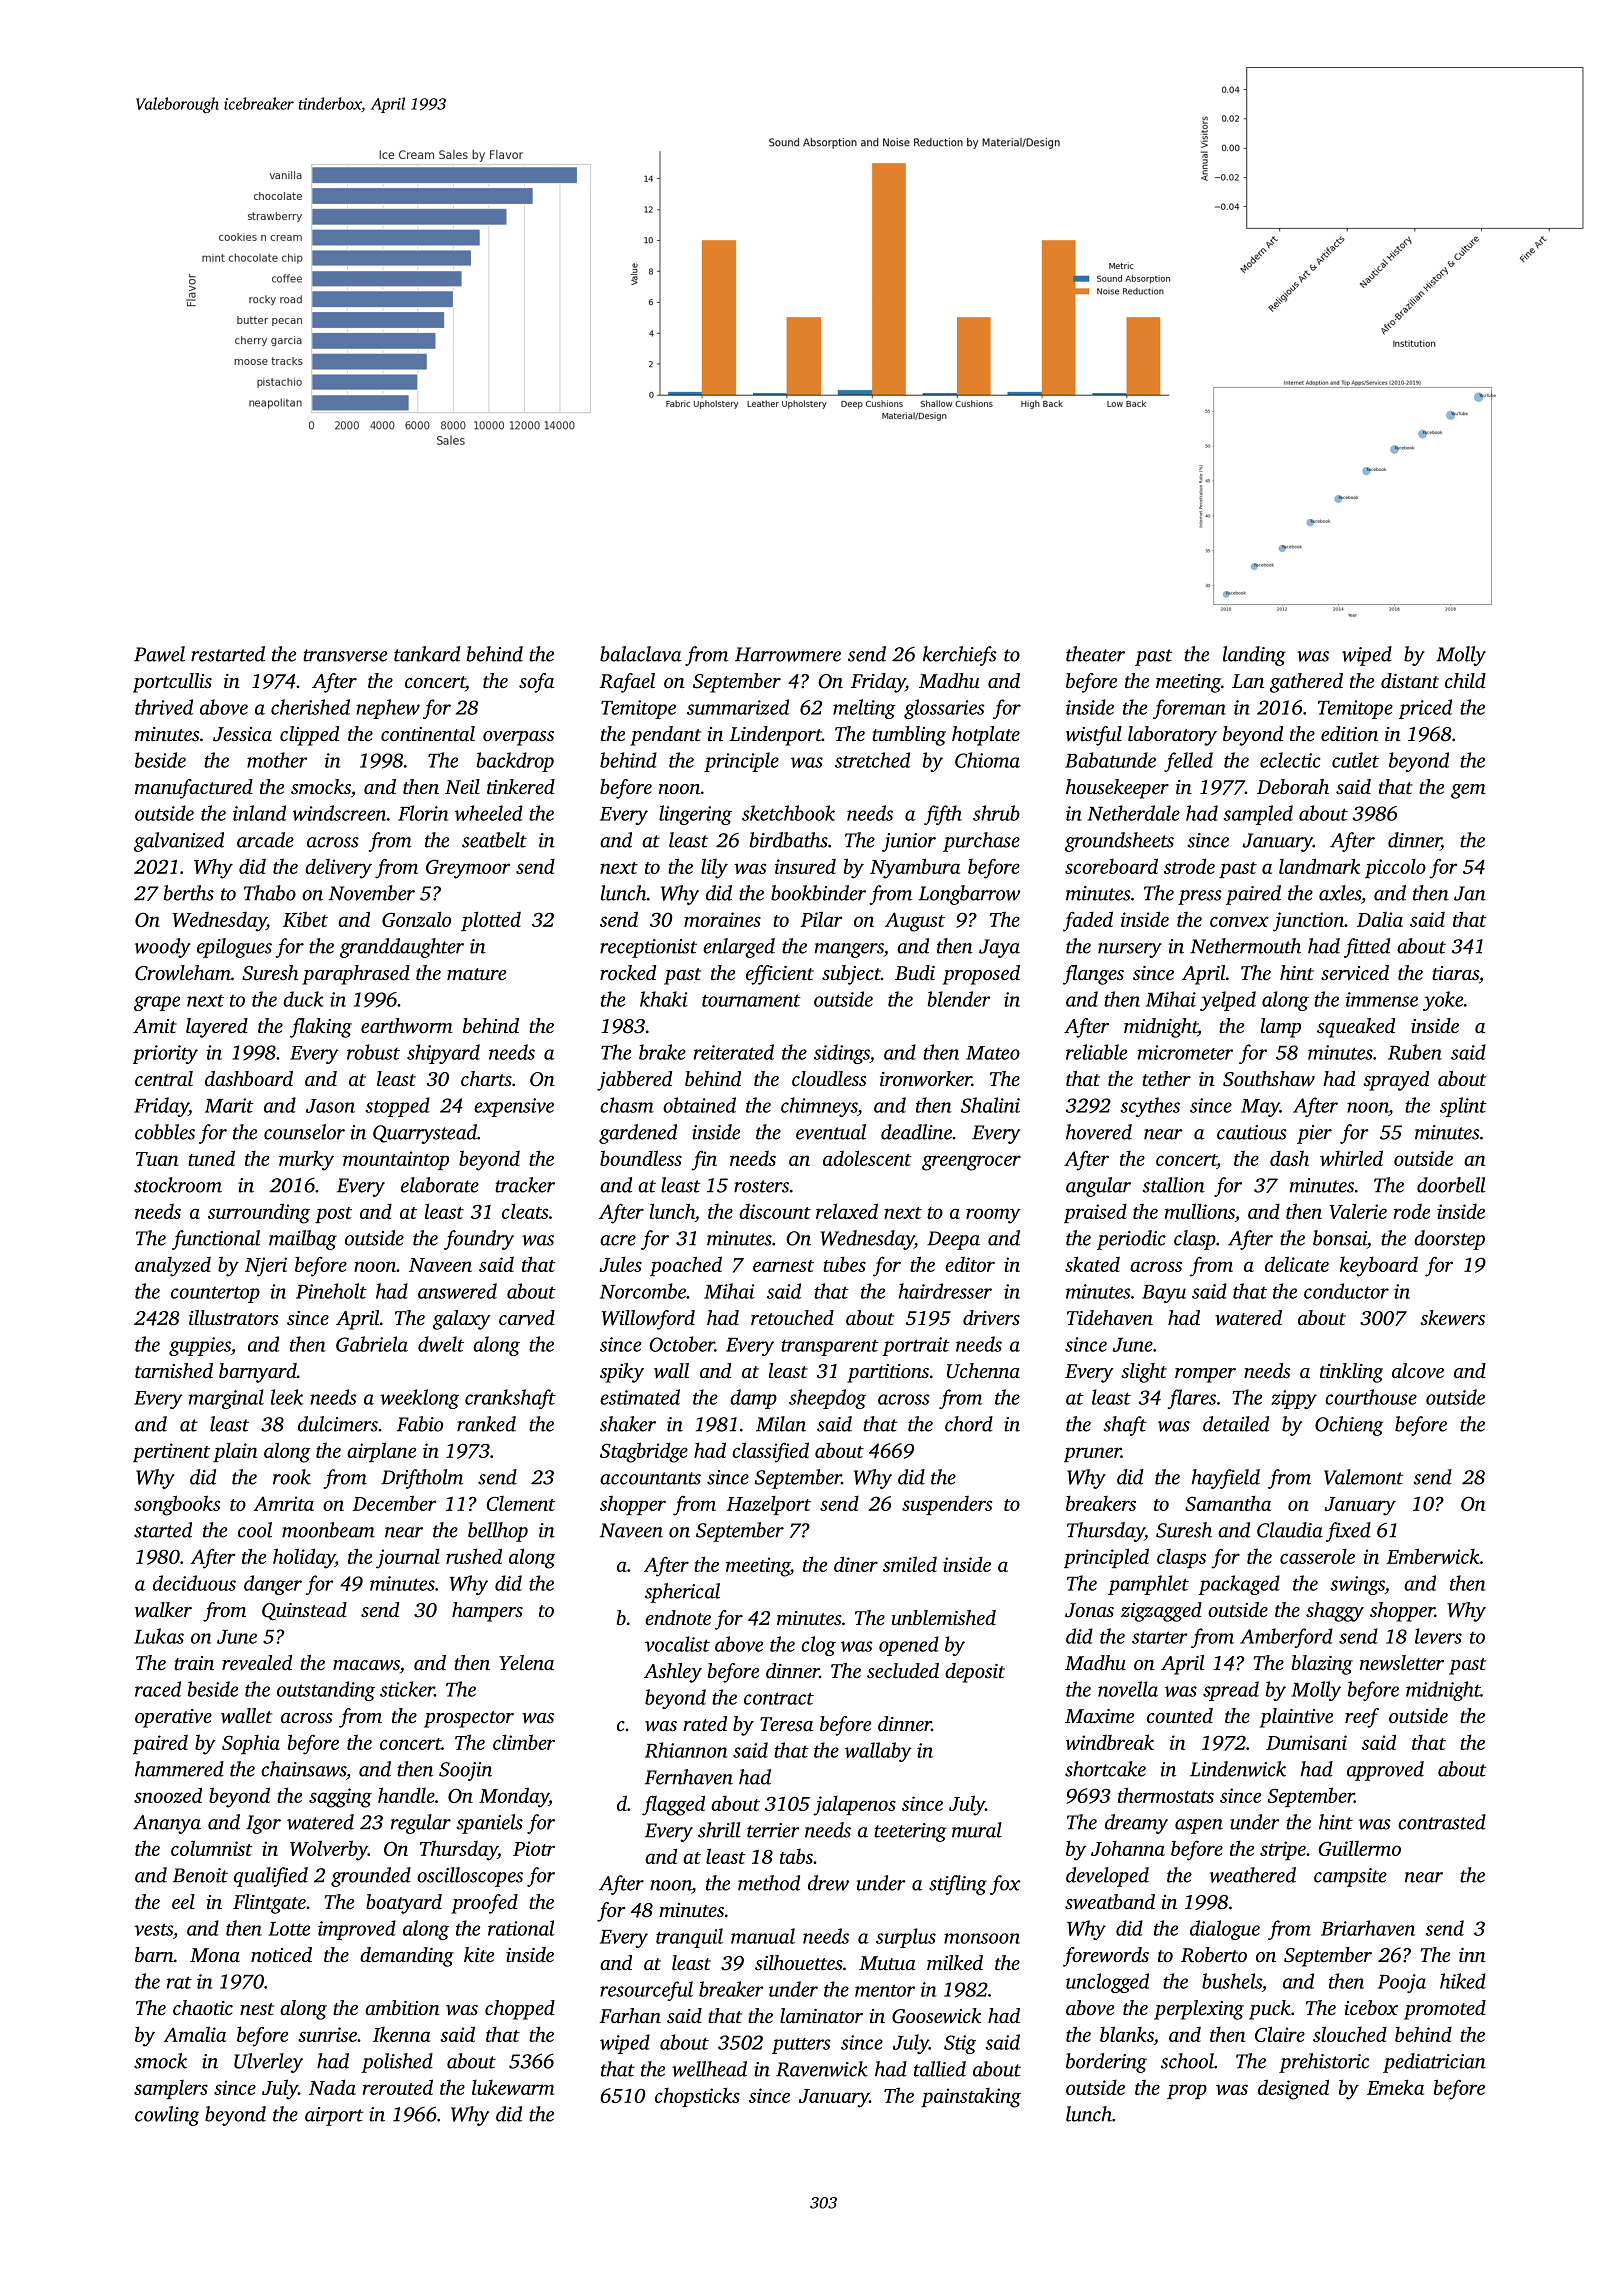 The image size is (1620, 2292). What do you see at coordinates (1294, 1399) in the screenshot?
I see `zippy` at bounding box center [1294, 1399].
